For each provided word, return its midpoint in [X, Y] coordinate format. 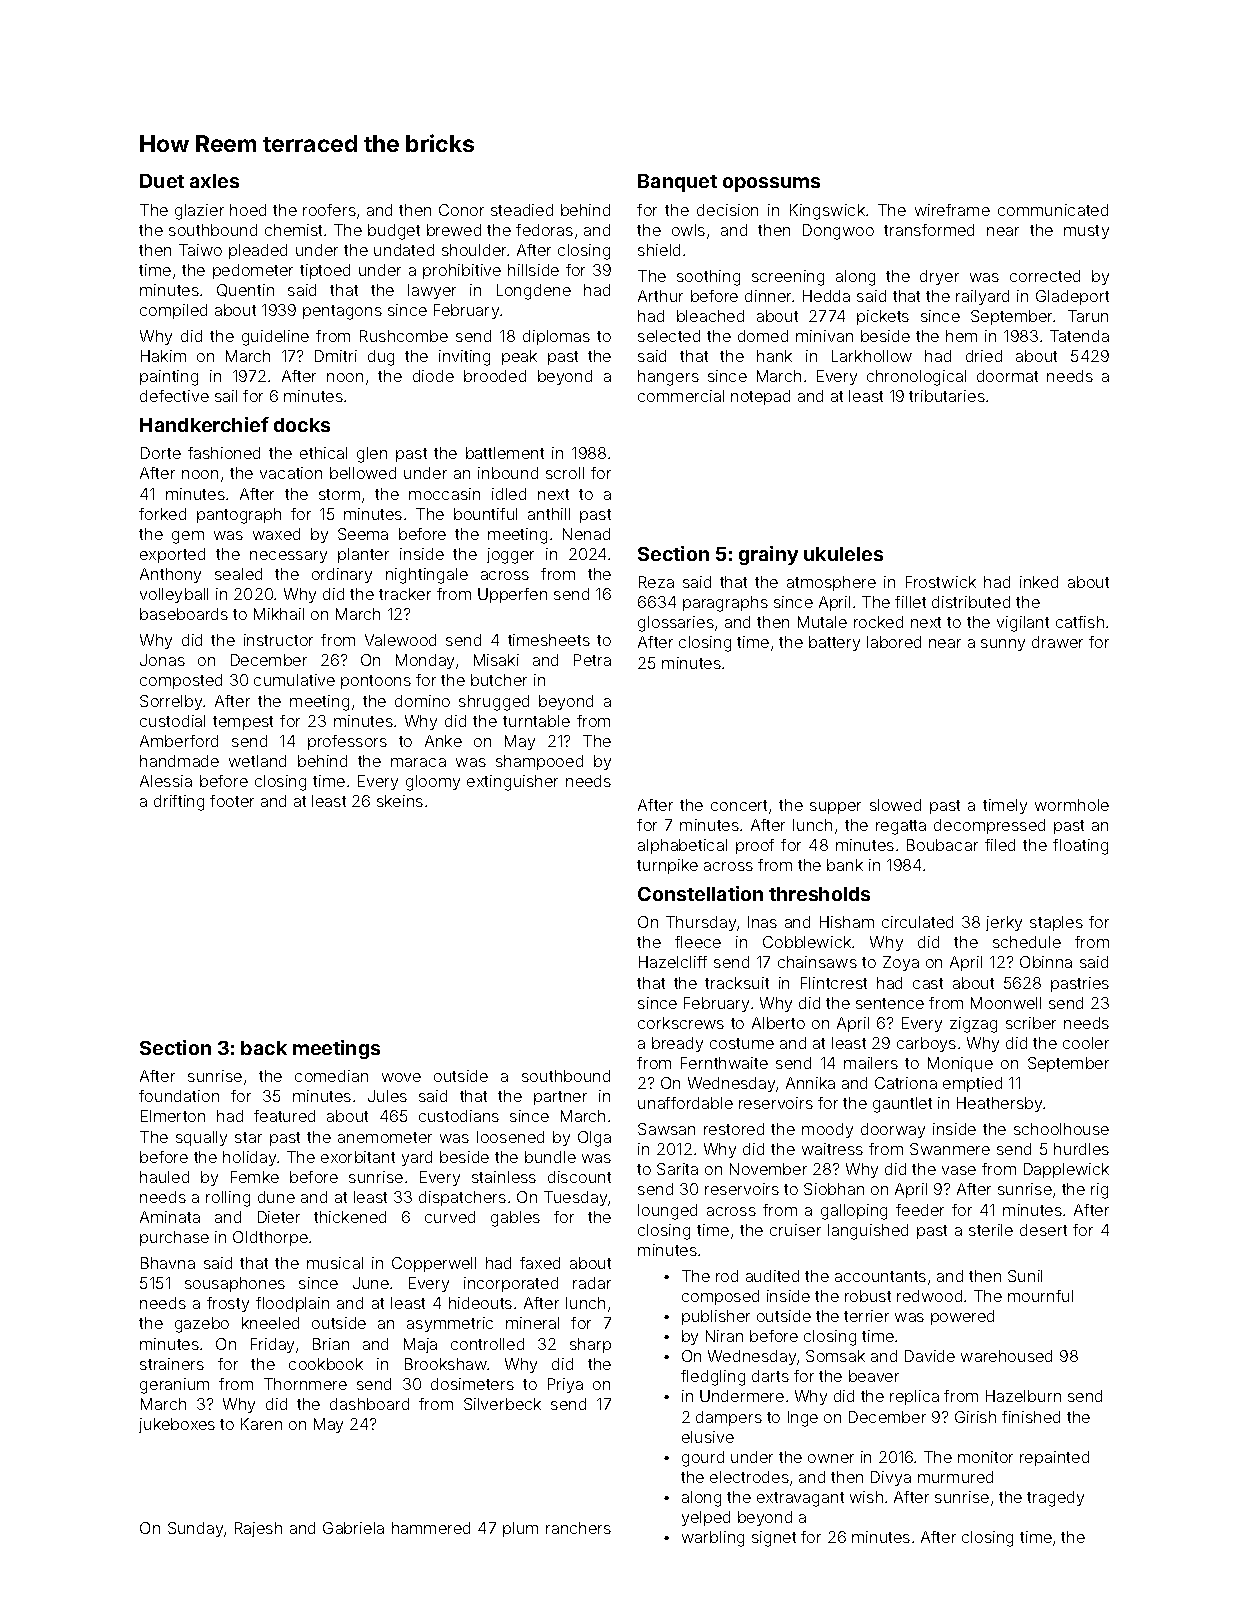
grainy [768, 555]
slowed [895, 805]
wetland [257, 761]
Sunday [195, 1529]
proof [755, 846]
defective [174, 396]
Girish [975, 1417]
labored [894, 642]
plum [520, 1529]
